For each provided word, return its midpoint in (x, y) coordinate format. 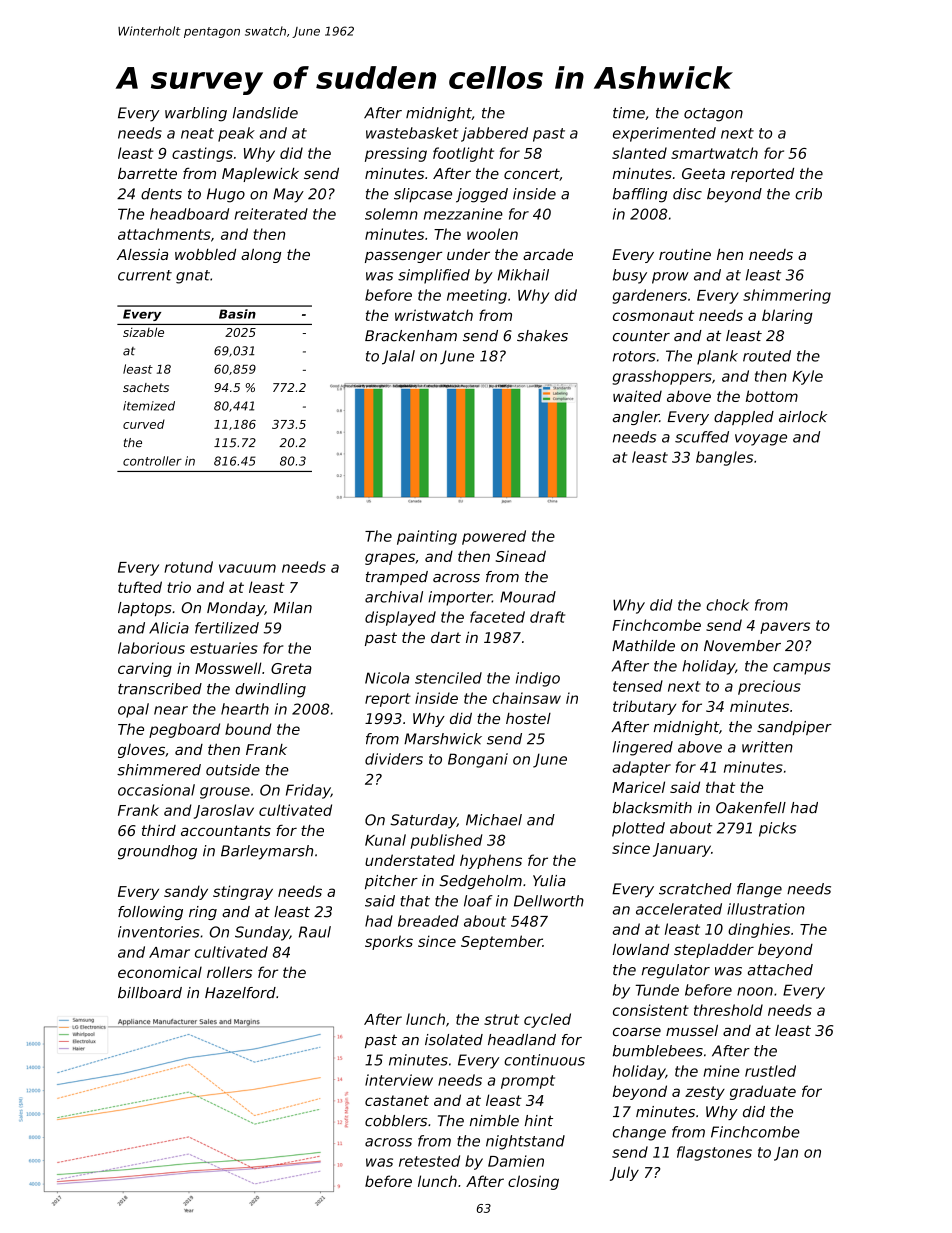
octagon (713, 115)
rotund (188, 567)
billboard (150, 993)
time (629, 113)
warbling (196, 114)
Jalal (398, 357)
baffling (640, 195)
